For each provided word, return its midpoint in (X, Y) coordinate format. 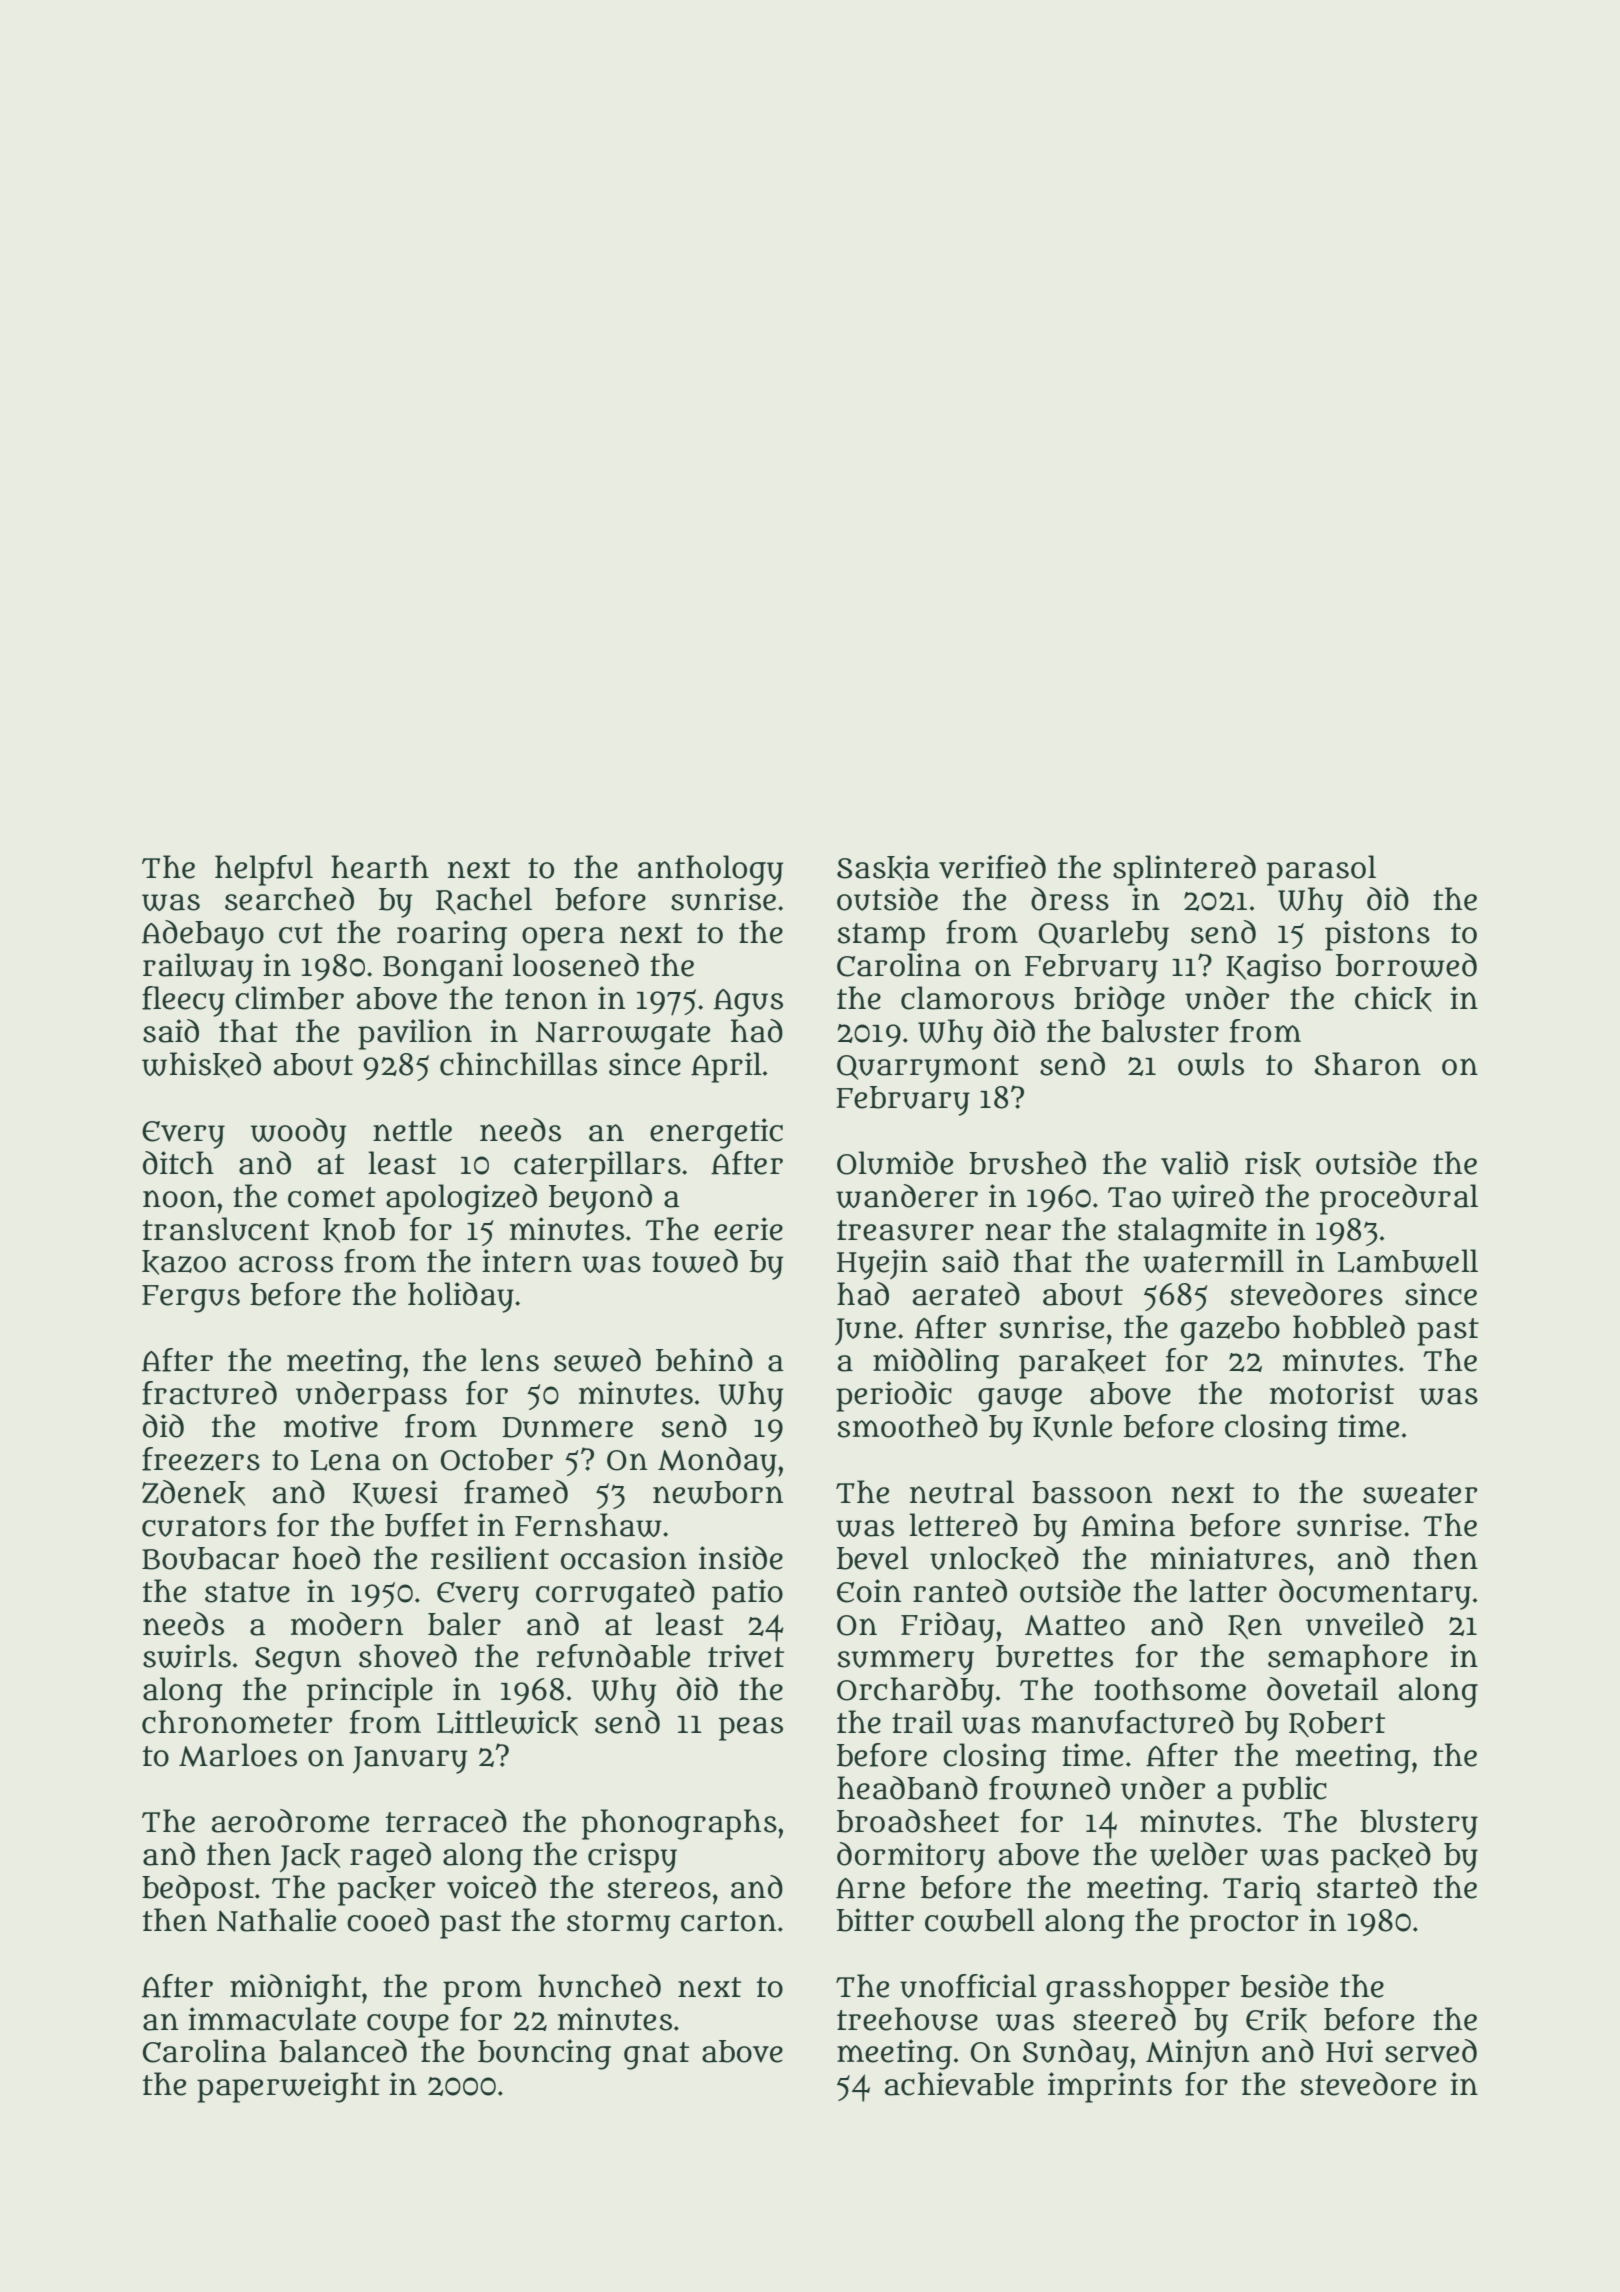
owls (1211, 1064)
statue (247, 1592)
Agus (748, 1003)
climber (289, 998)
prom (482, 1992)
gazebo (1230, 1331)
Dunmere (567, 1427)
